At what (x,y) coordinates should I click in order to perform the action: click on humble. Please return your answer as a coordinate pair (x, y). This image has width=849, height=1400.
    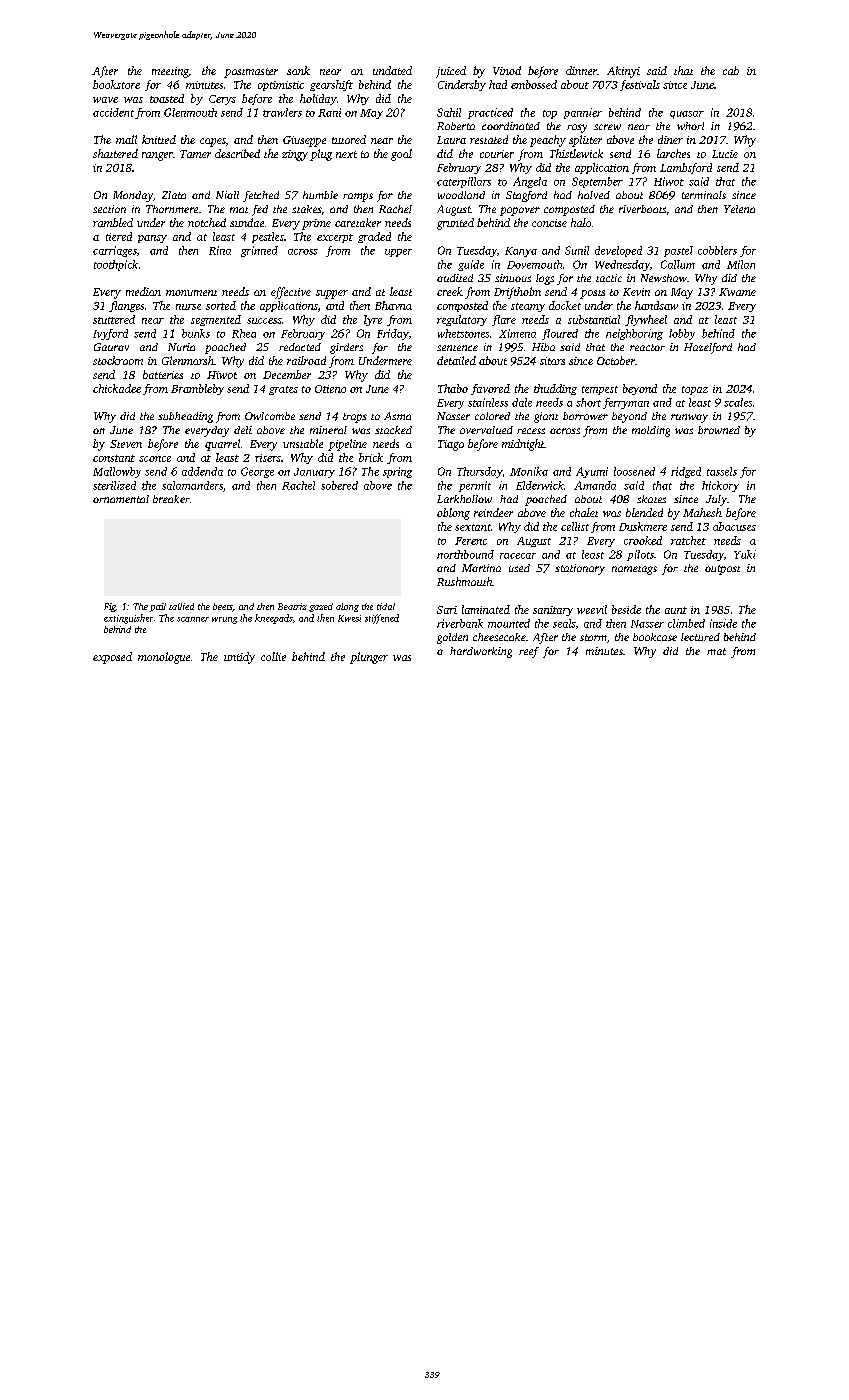
    Looking at the image, I should click on (320, 195).
